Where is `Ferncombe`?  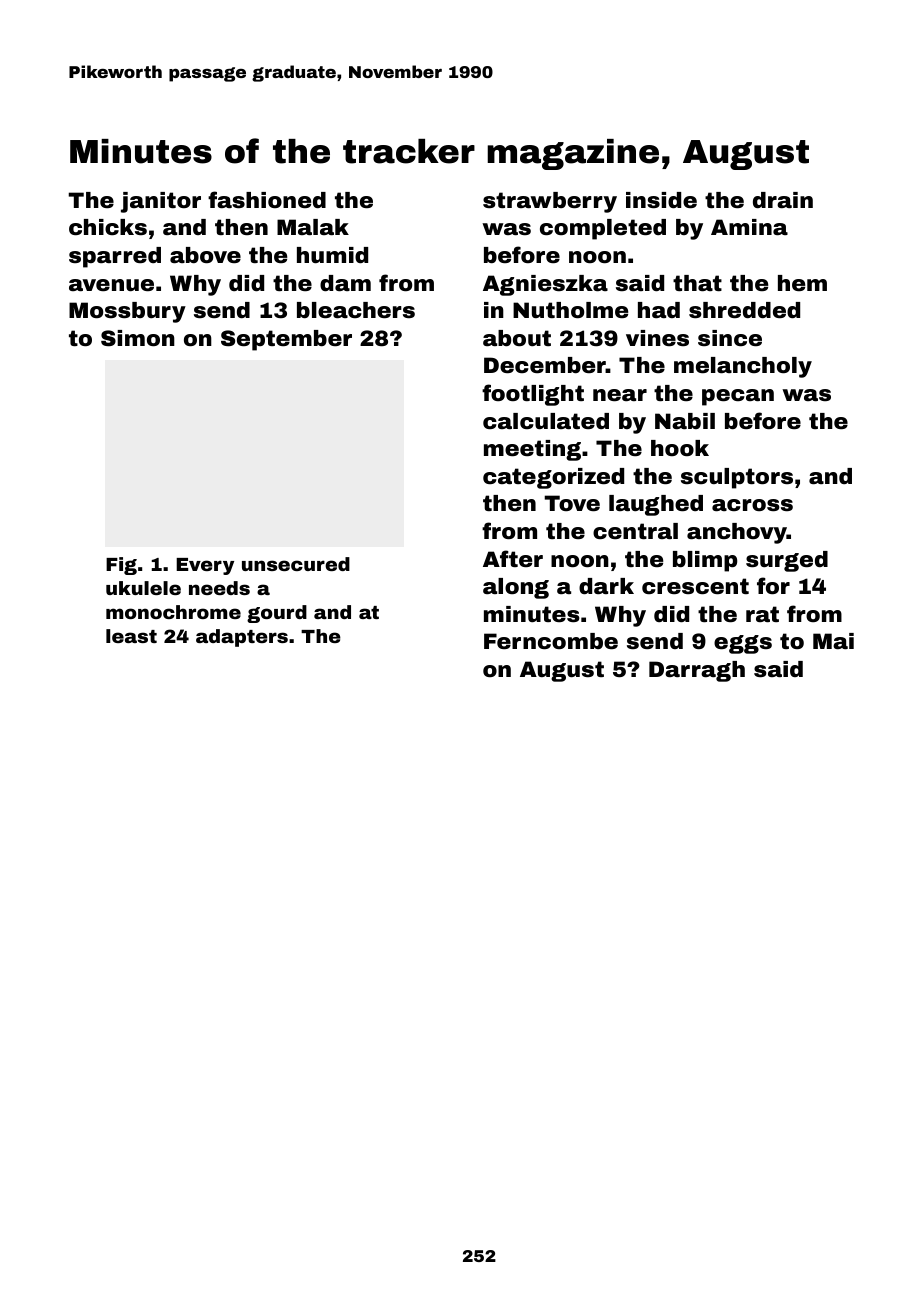 Ferncombe is located at coordinates (551, 641).
